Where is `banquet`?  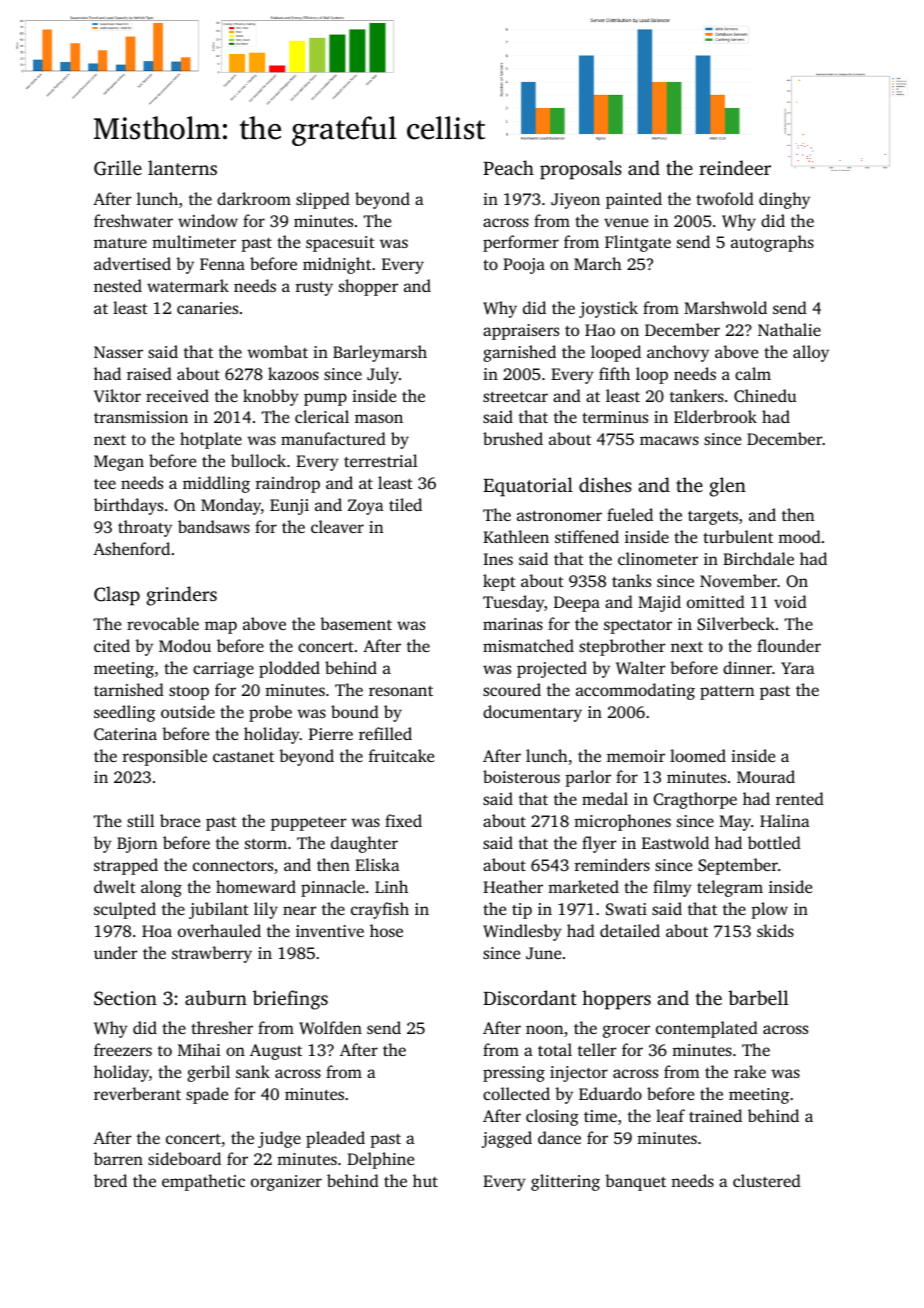
banquet is located at coordinates (635, 1182).
